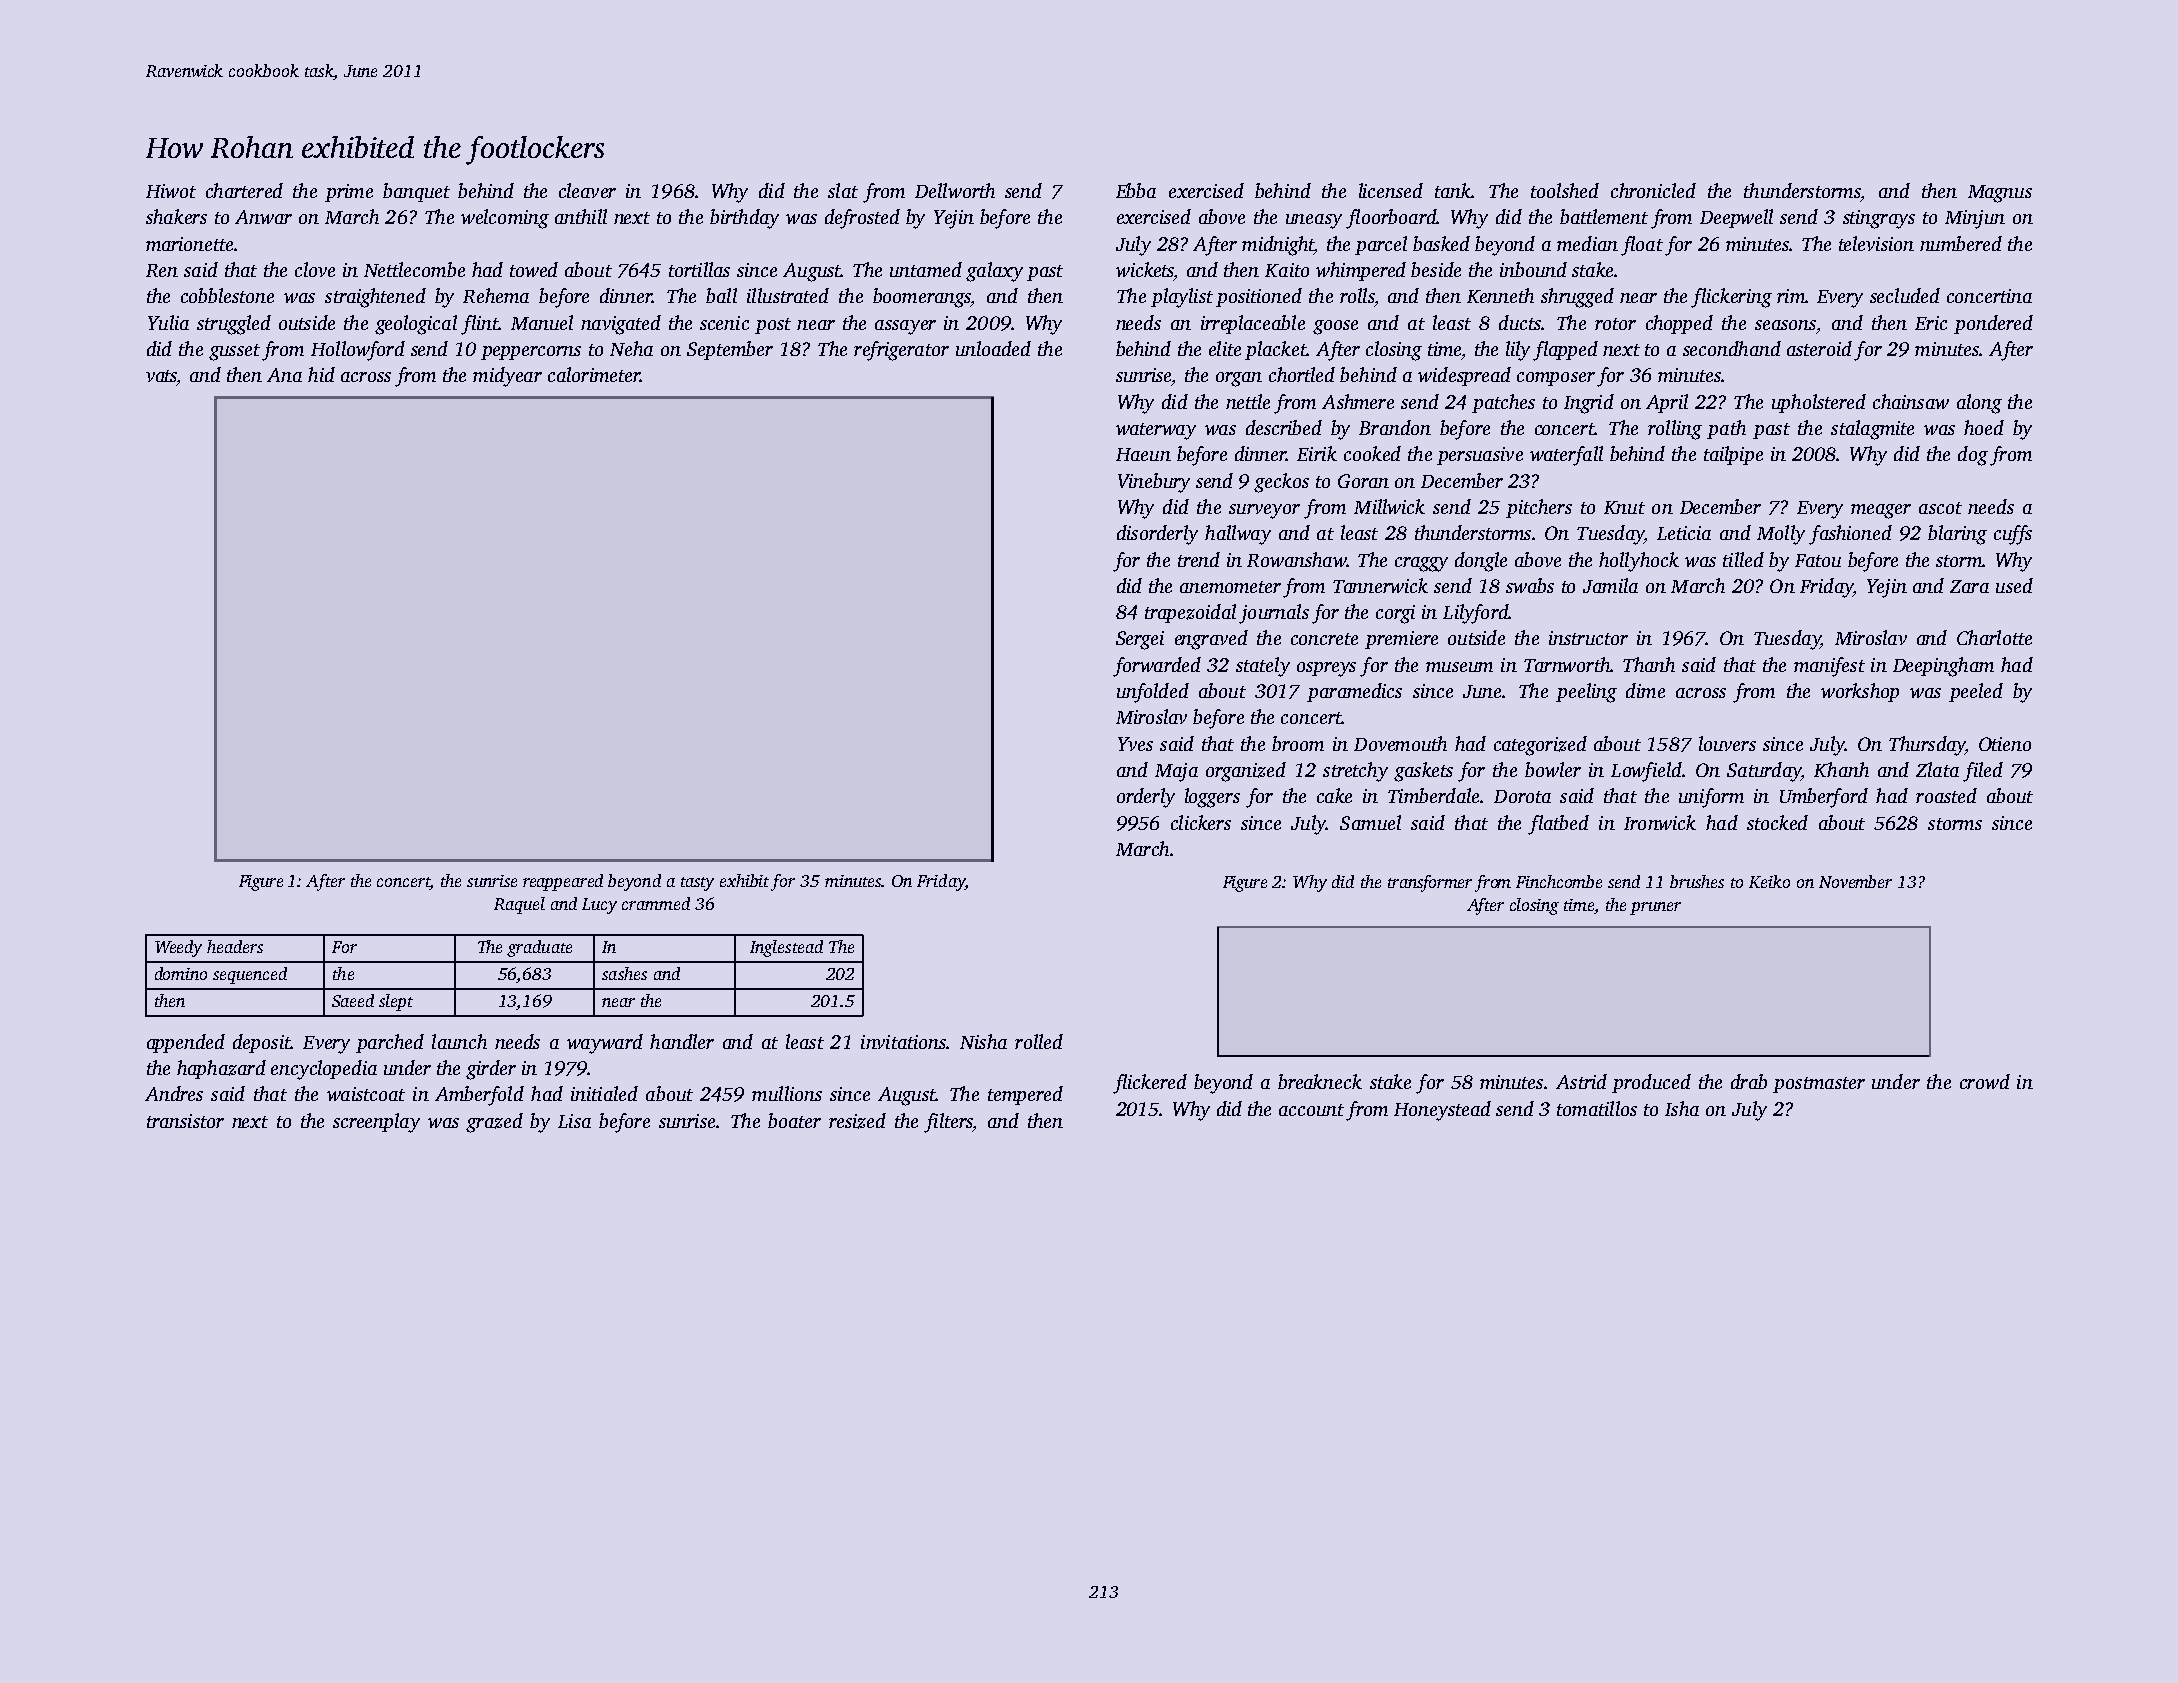  I want to click on Raquel, so click(519, 905).
